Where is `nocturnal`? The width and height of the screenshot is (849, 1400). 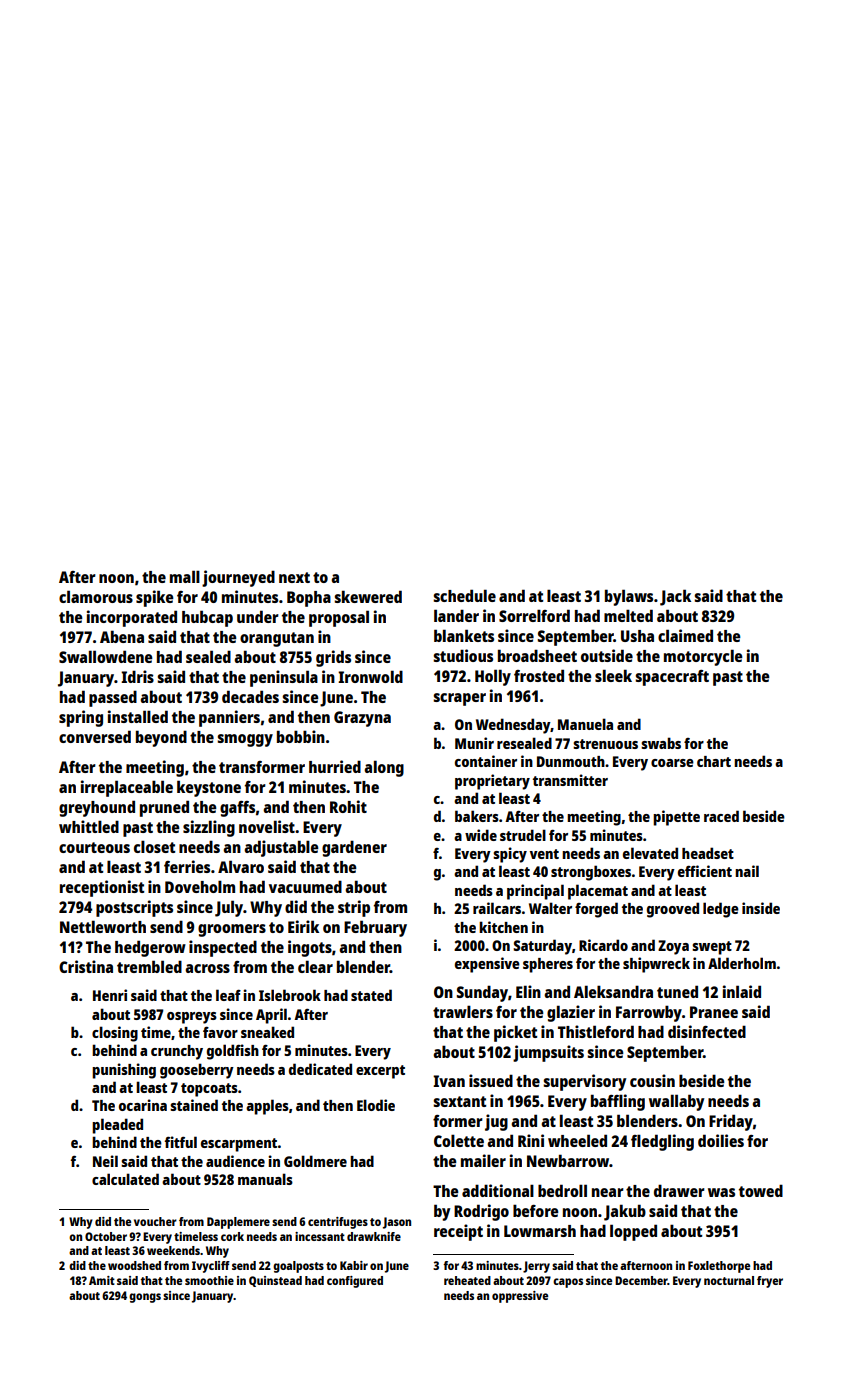
nocturnal is located at coordinates (729, 1280).
